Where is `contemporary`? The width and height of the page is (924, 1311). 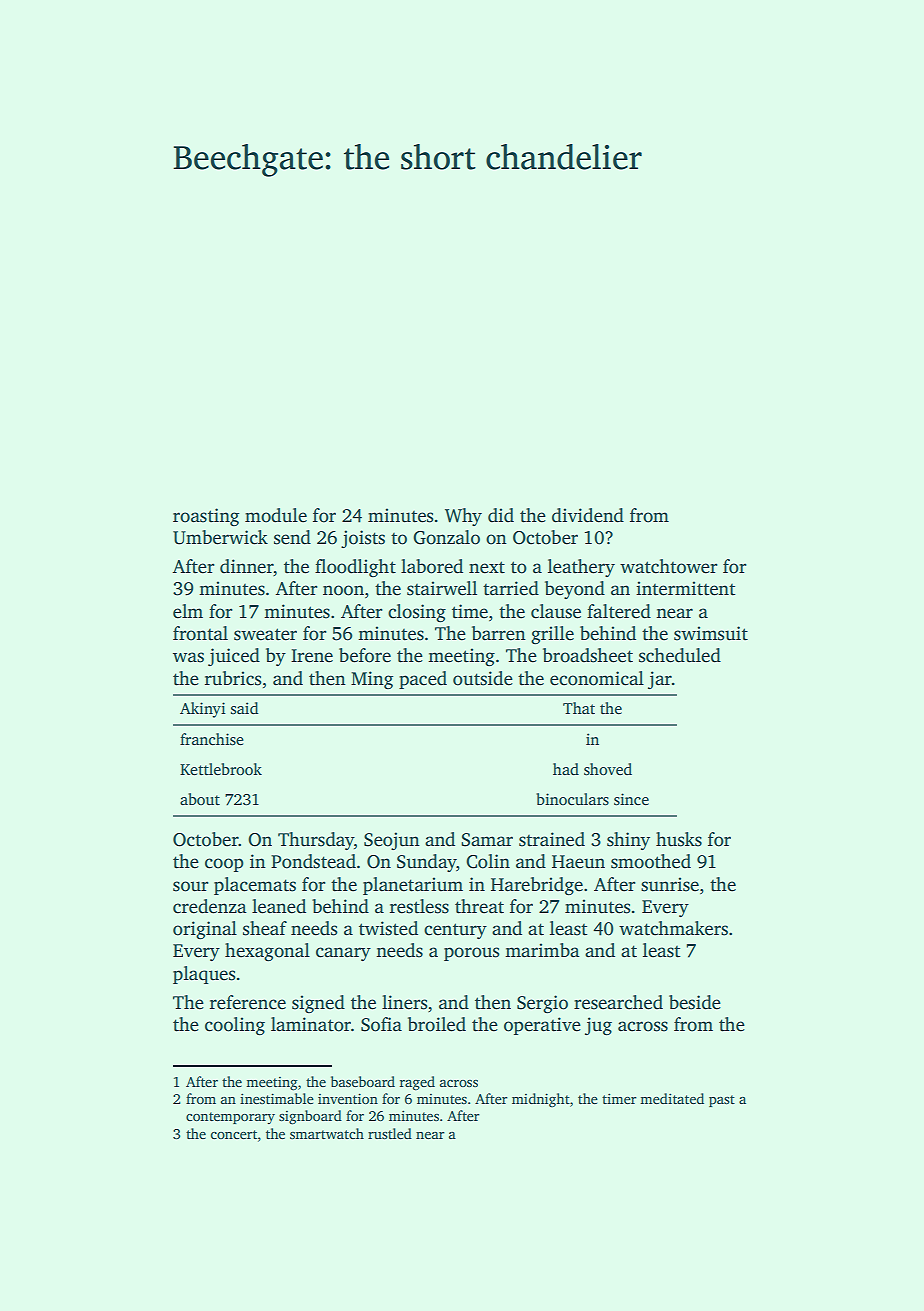 contemporary is located at coordinates (230, 1118).
